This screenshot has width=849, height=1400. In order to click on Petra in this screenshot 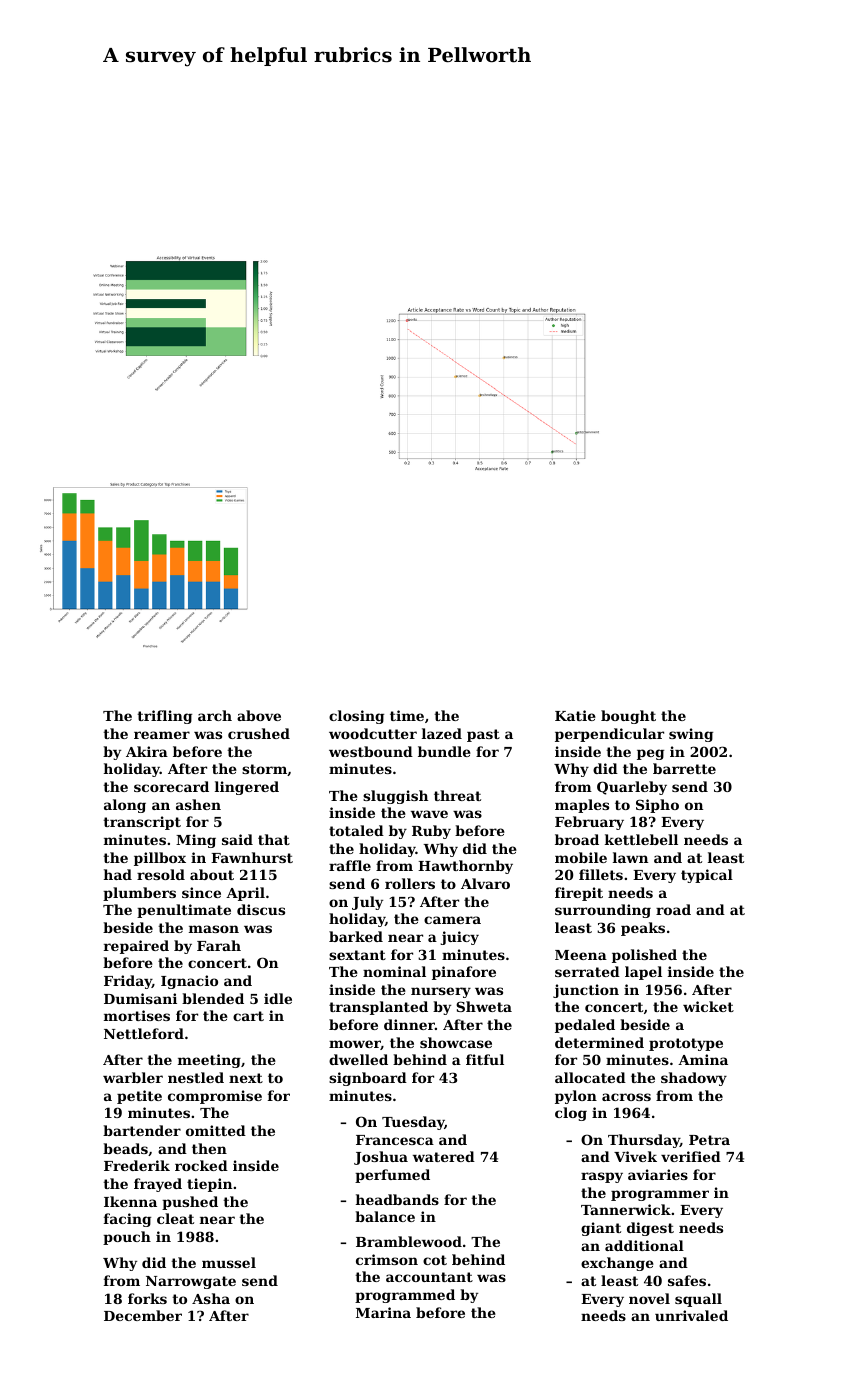, I will do `click(709, 1140)`.
